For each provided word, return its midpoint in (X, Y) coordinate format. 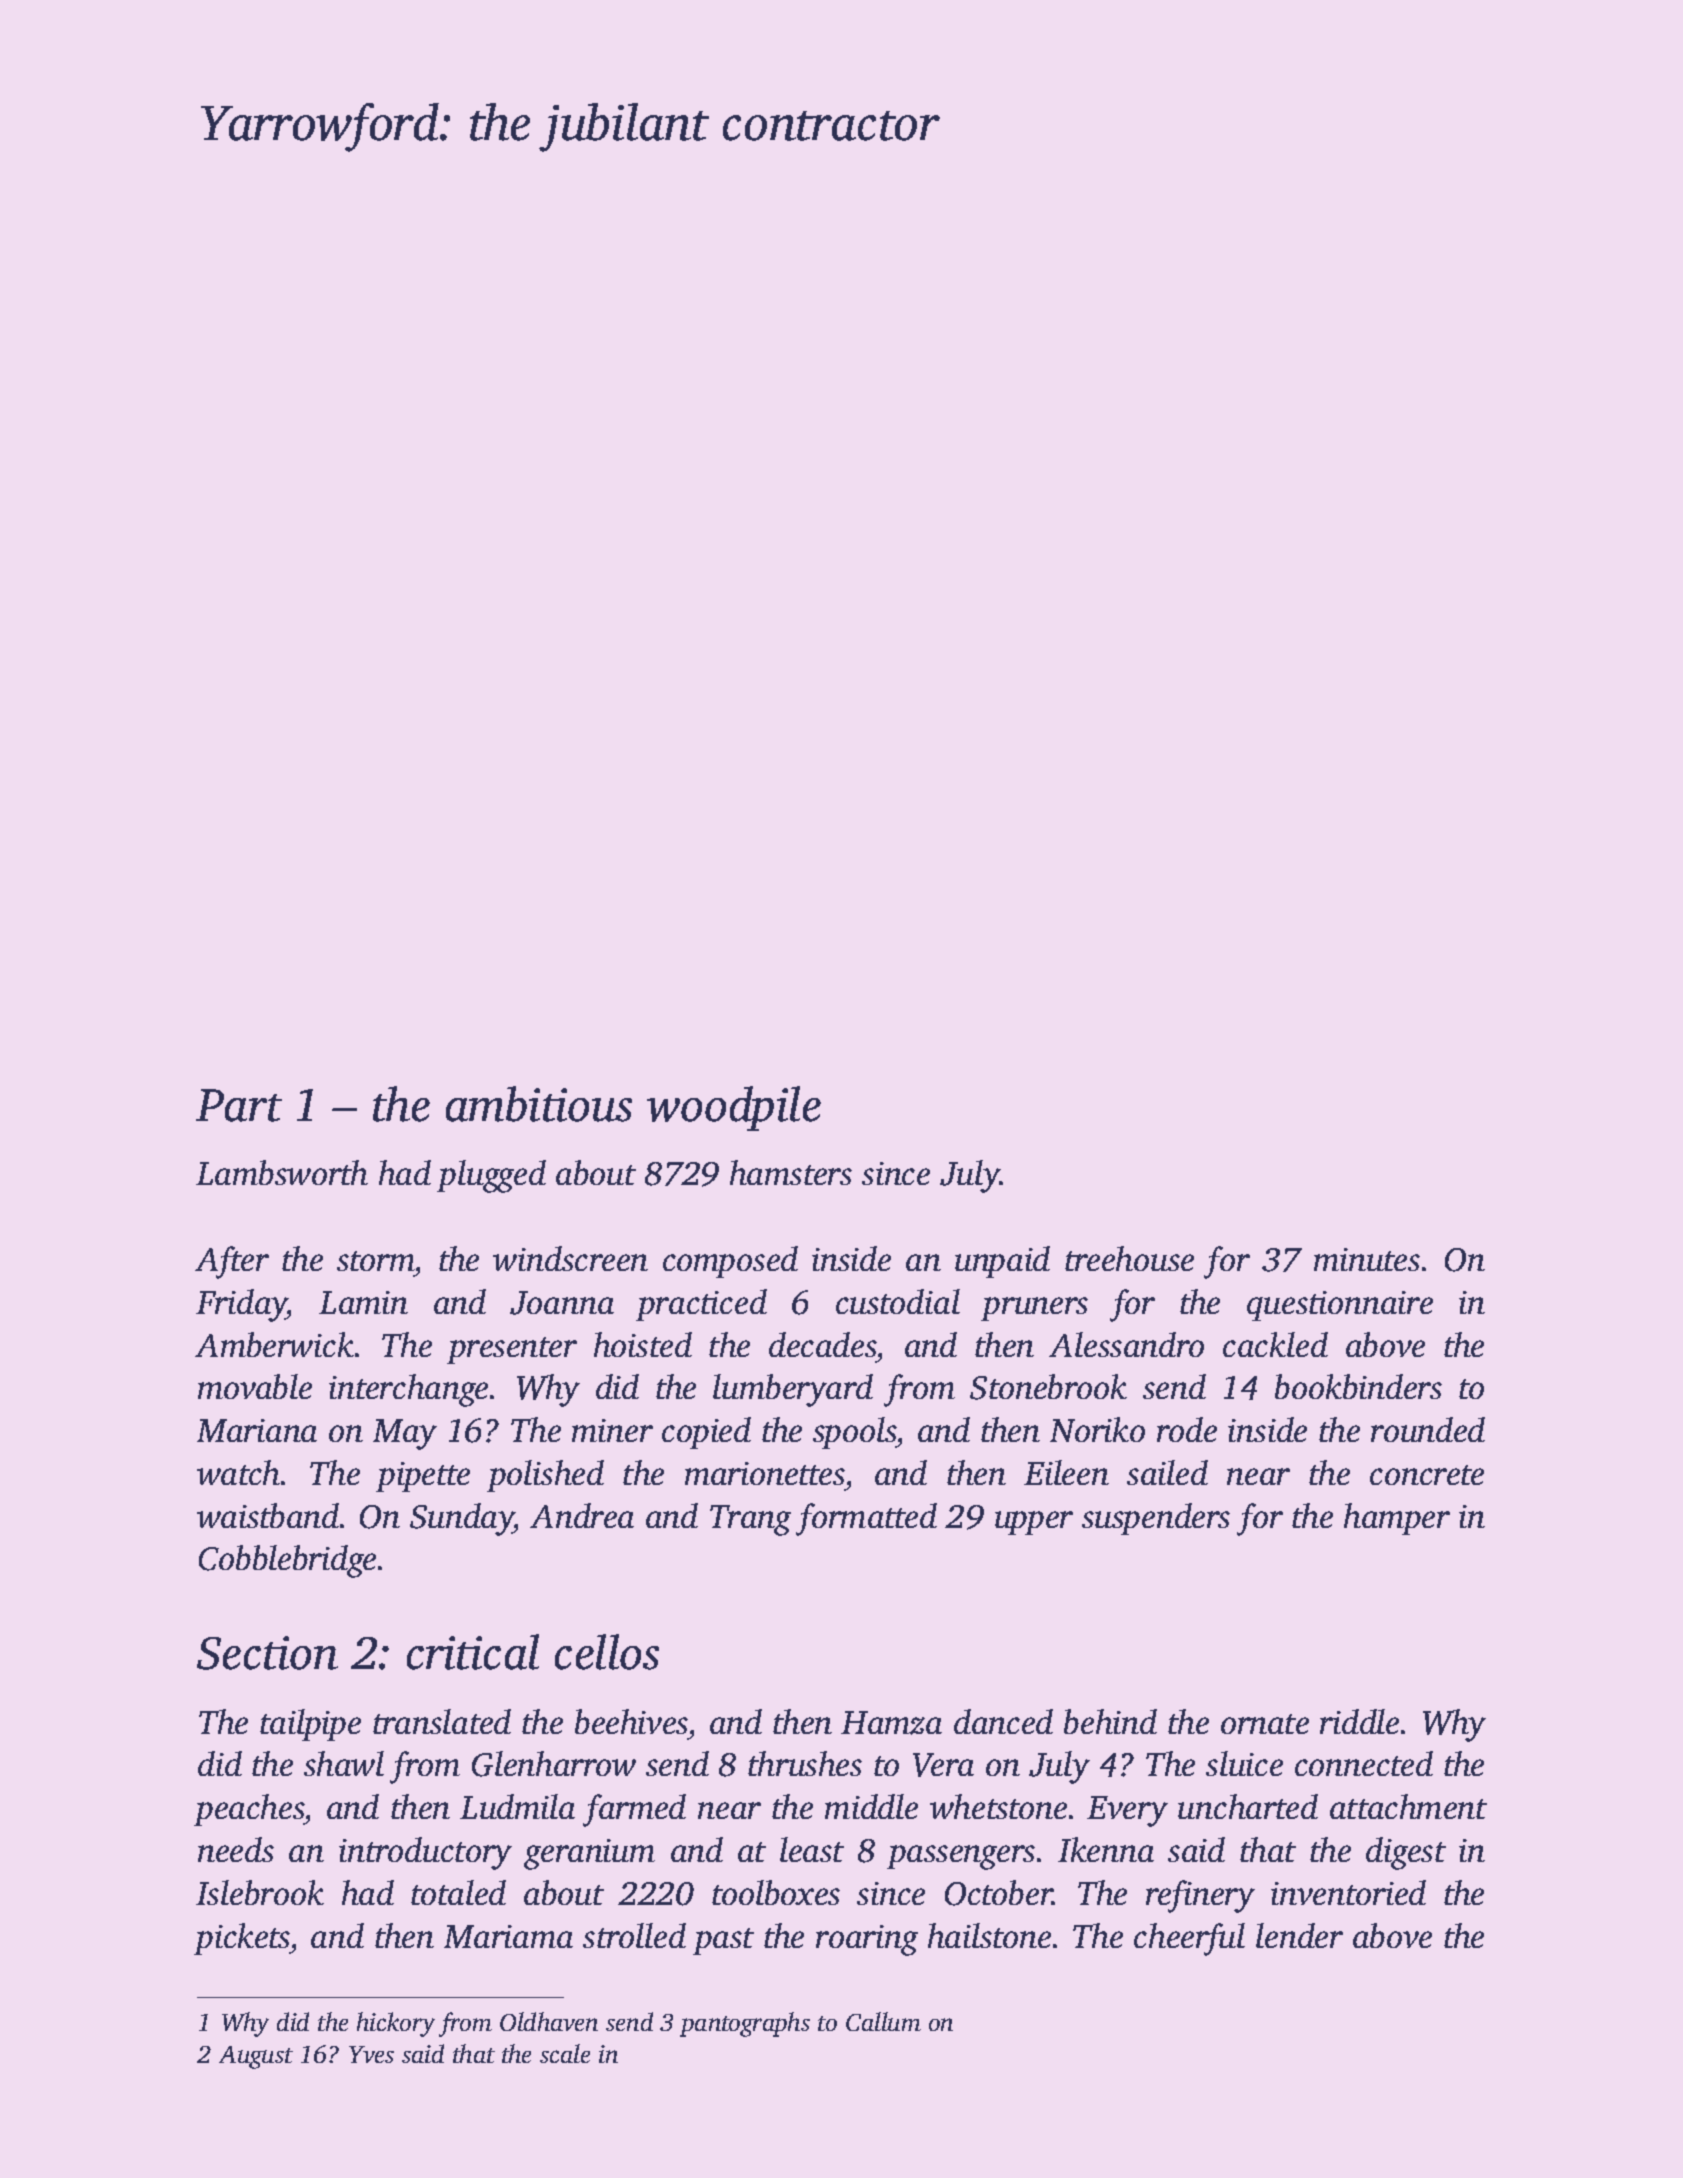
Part (239, 1105)
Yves (371, 2054)
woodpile (734, 1108)
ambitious (539, 1104)
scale (565, 2053)
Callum (883, 2021)
